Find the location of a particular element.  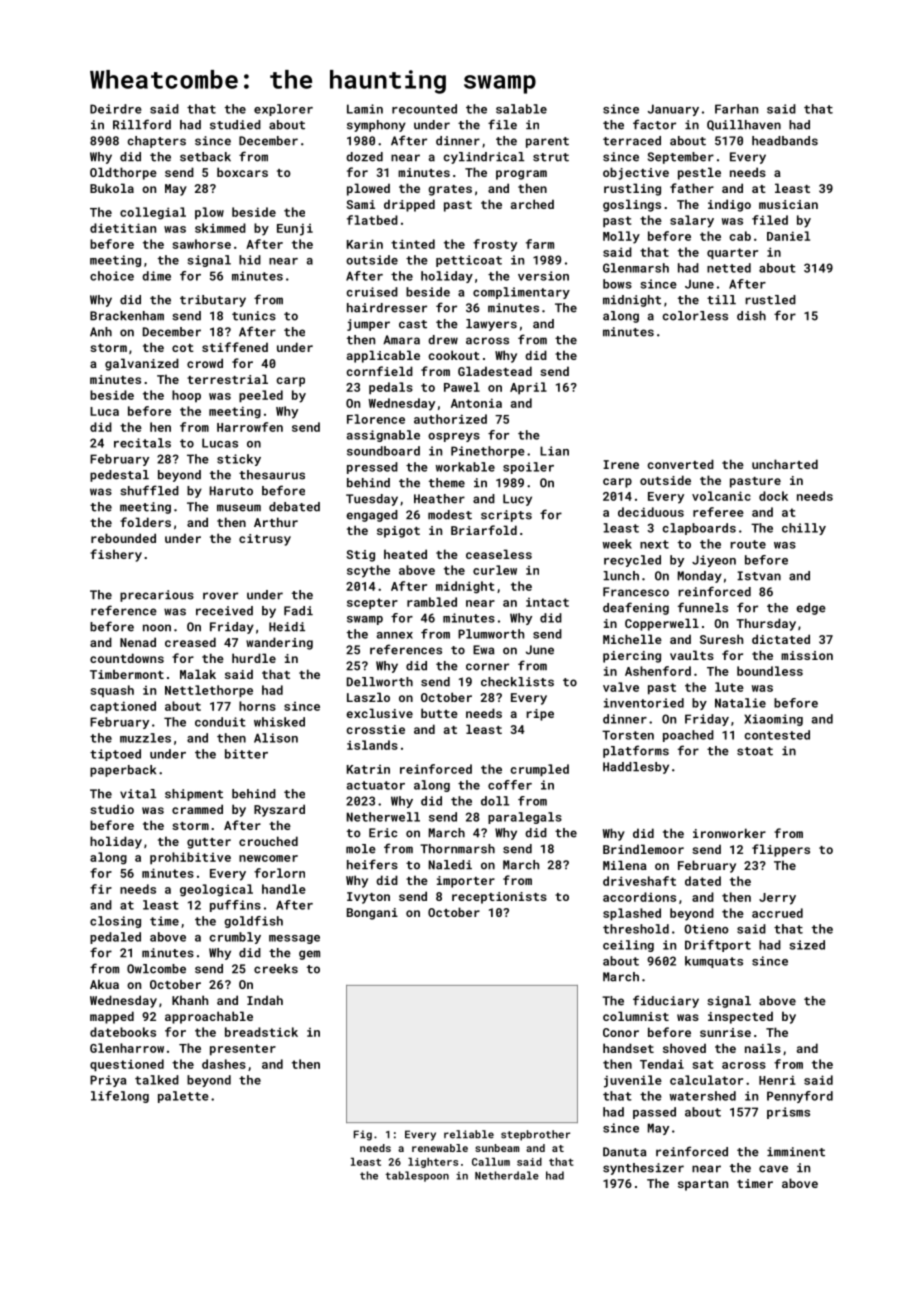

explorer is located at coordinates (283, 110).
